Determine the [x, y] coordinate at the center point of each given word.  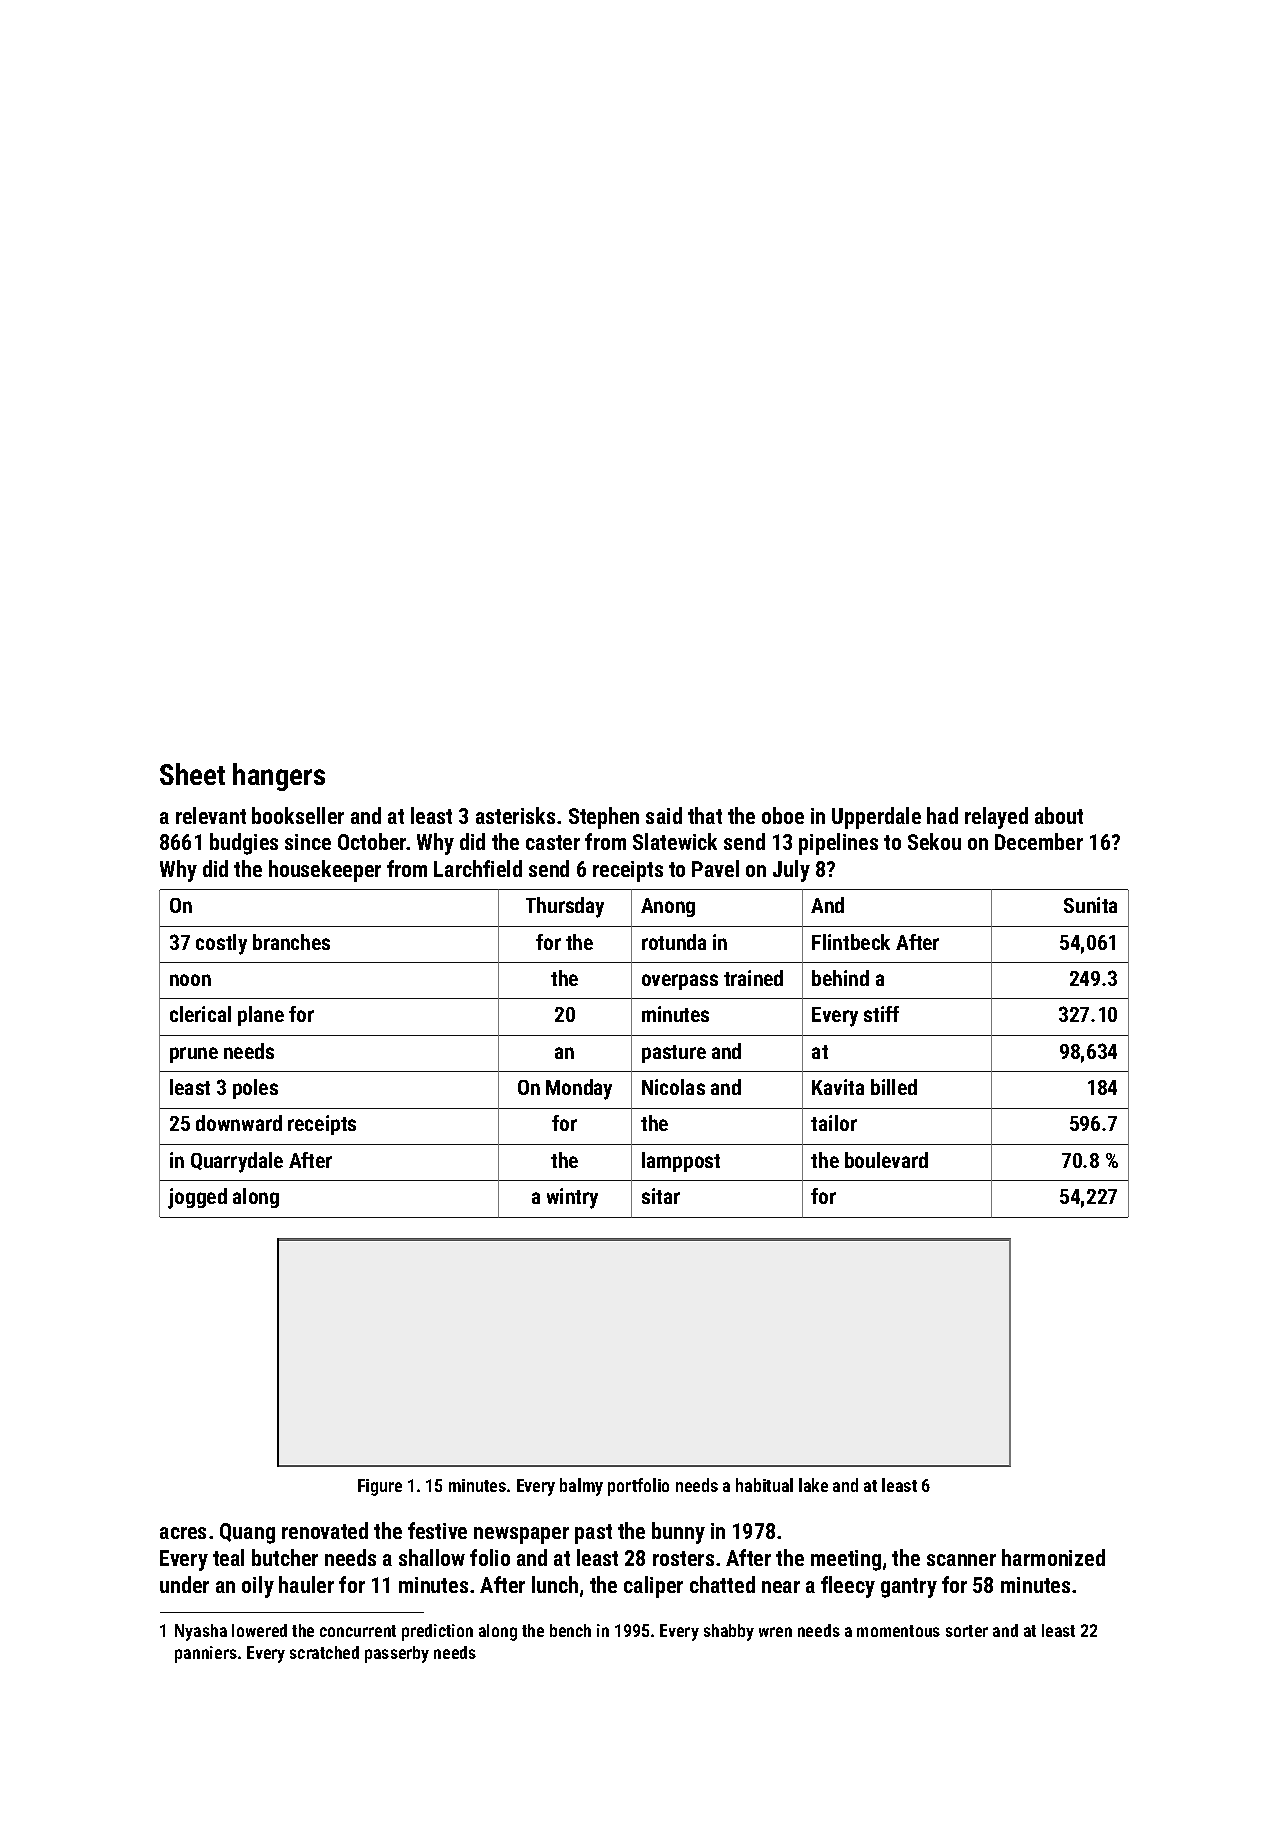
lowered [259, 1630]
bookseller [298, 815]
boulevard [886, 1160]
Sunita [1090, 905]
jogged [197, 1198]
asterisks [515, 815]
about [1059, 815]
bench [570, 1630]
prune [194, 1055]
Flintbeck [851, 942]
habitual [764, 1485]
